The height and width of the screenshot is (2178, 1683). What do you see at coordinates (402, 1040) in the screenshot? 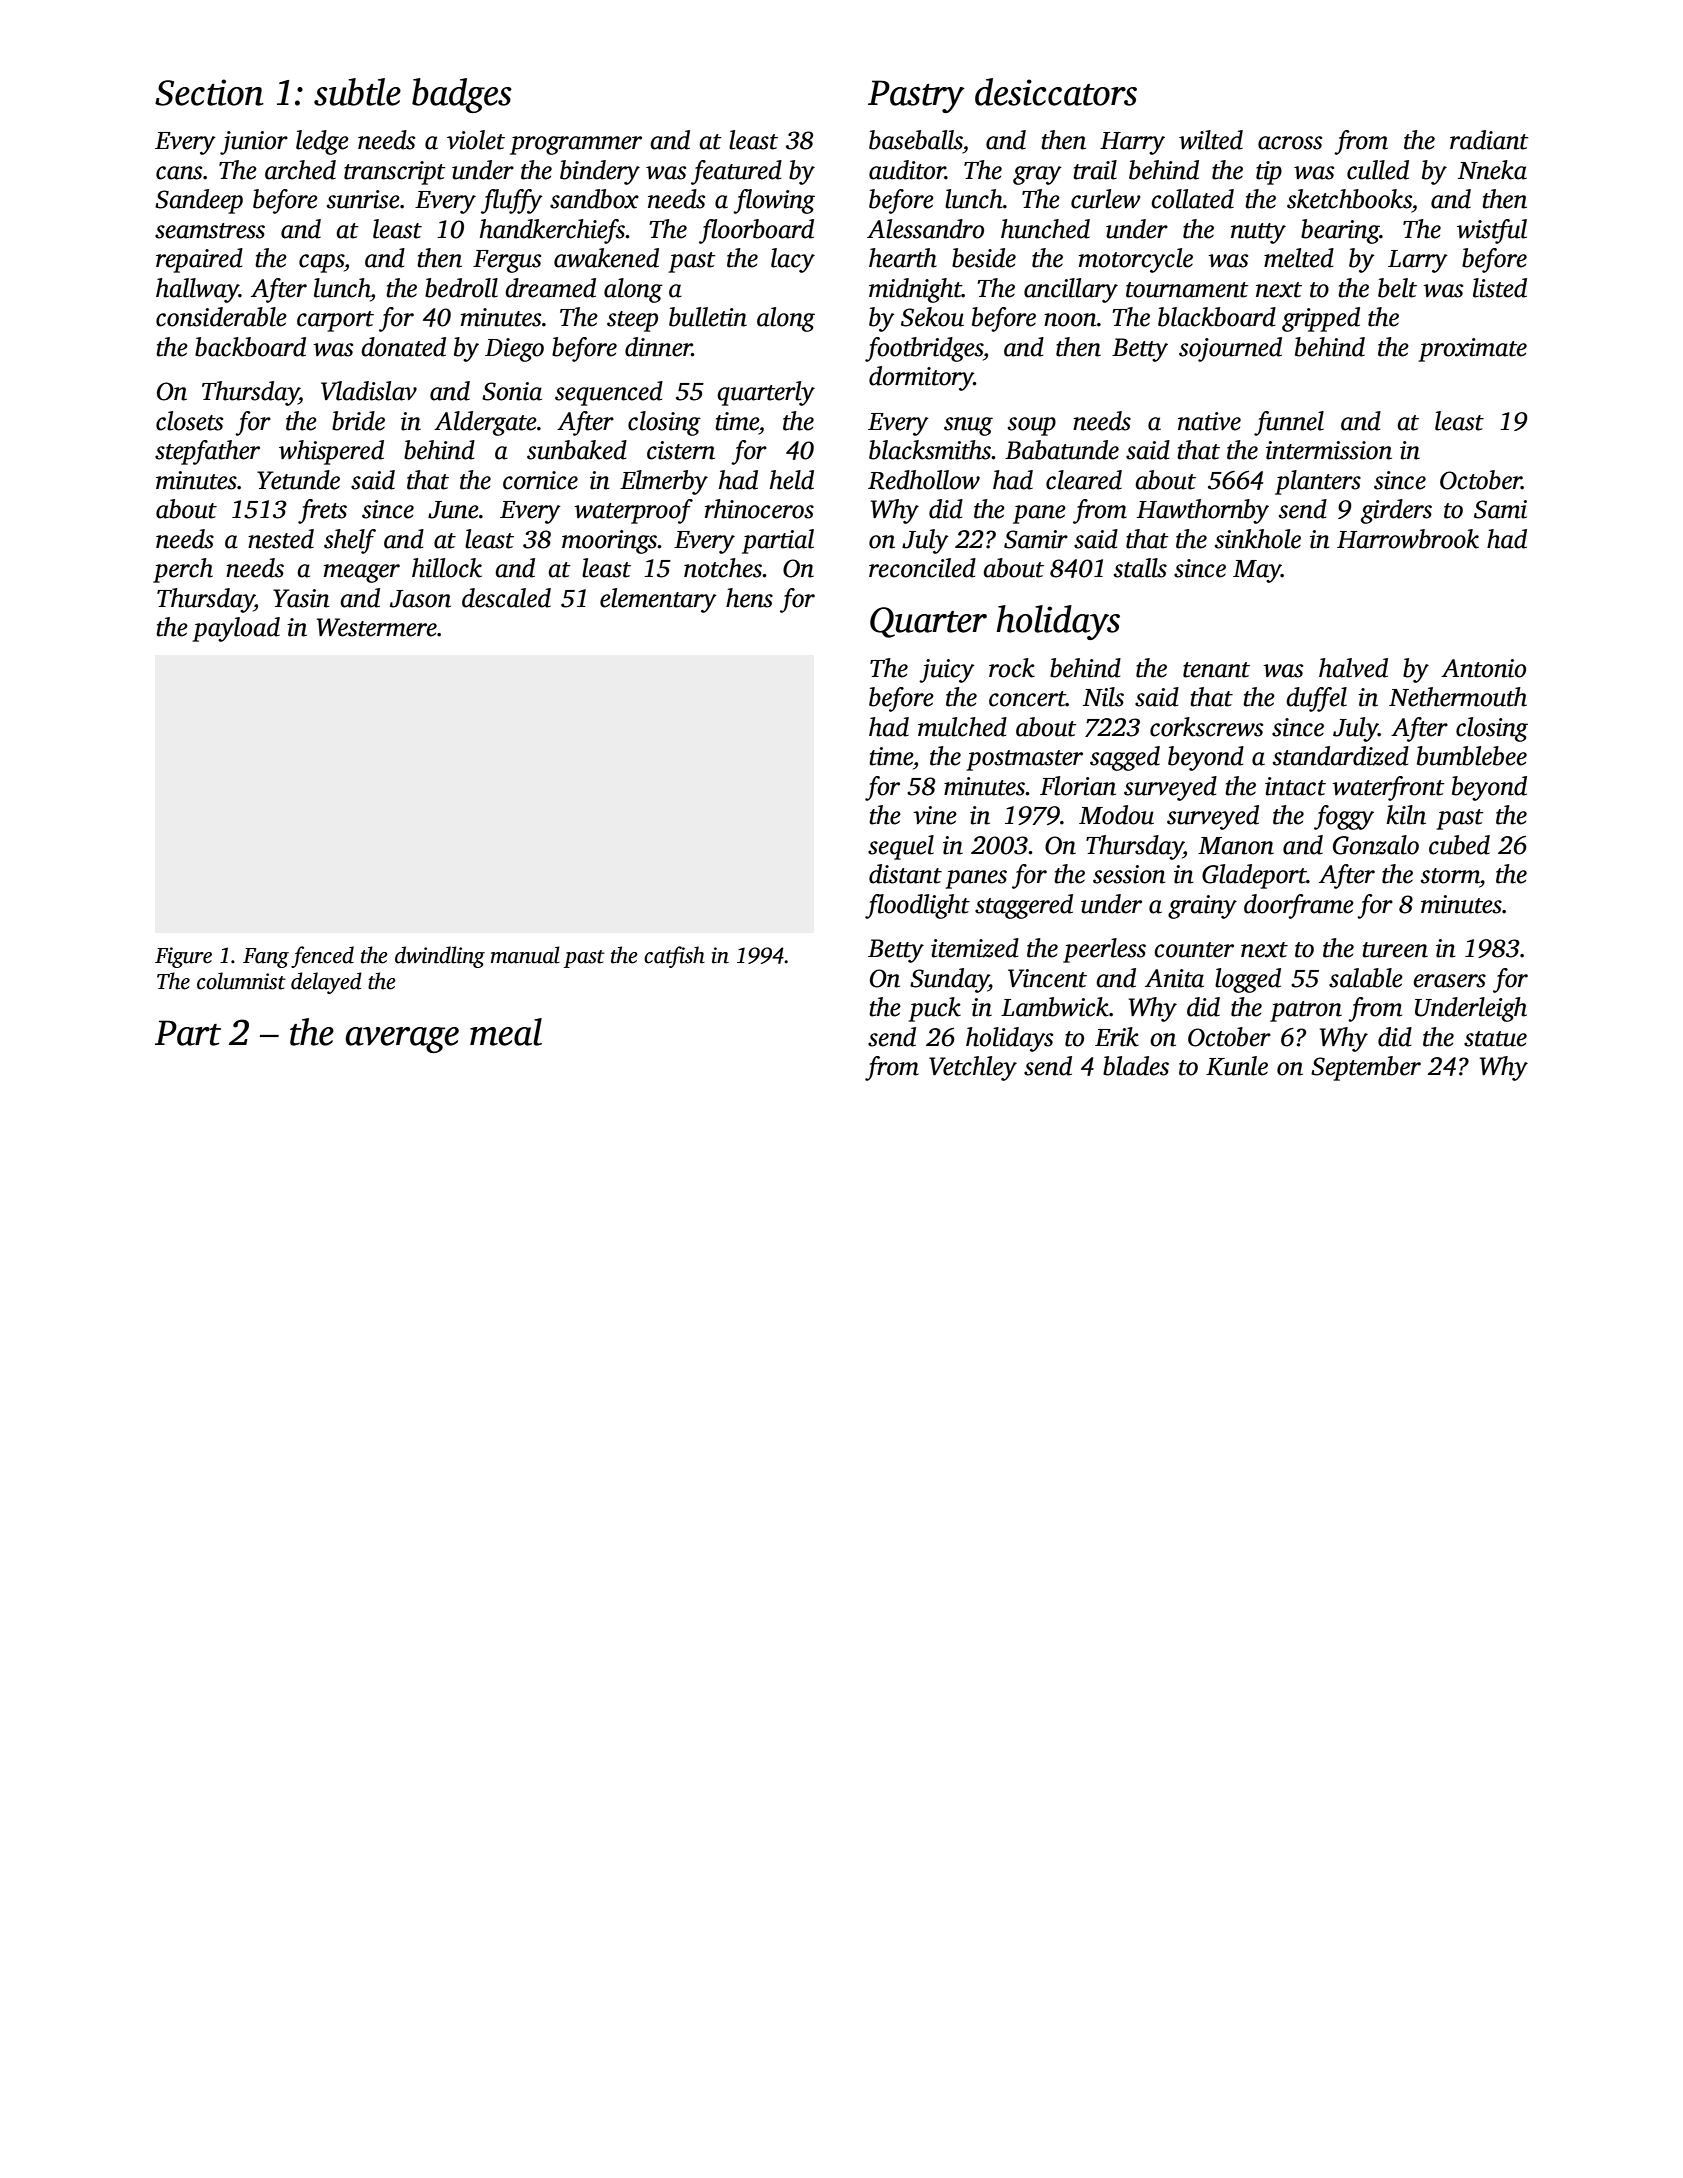
I see `average` at bounding box center [402, 1040].
